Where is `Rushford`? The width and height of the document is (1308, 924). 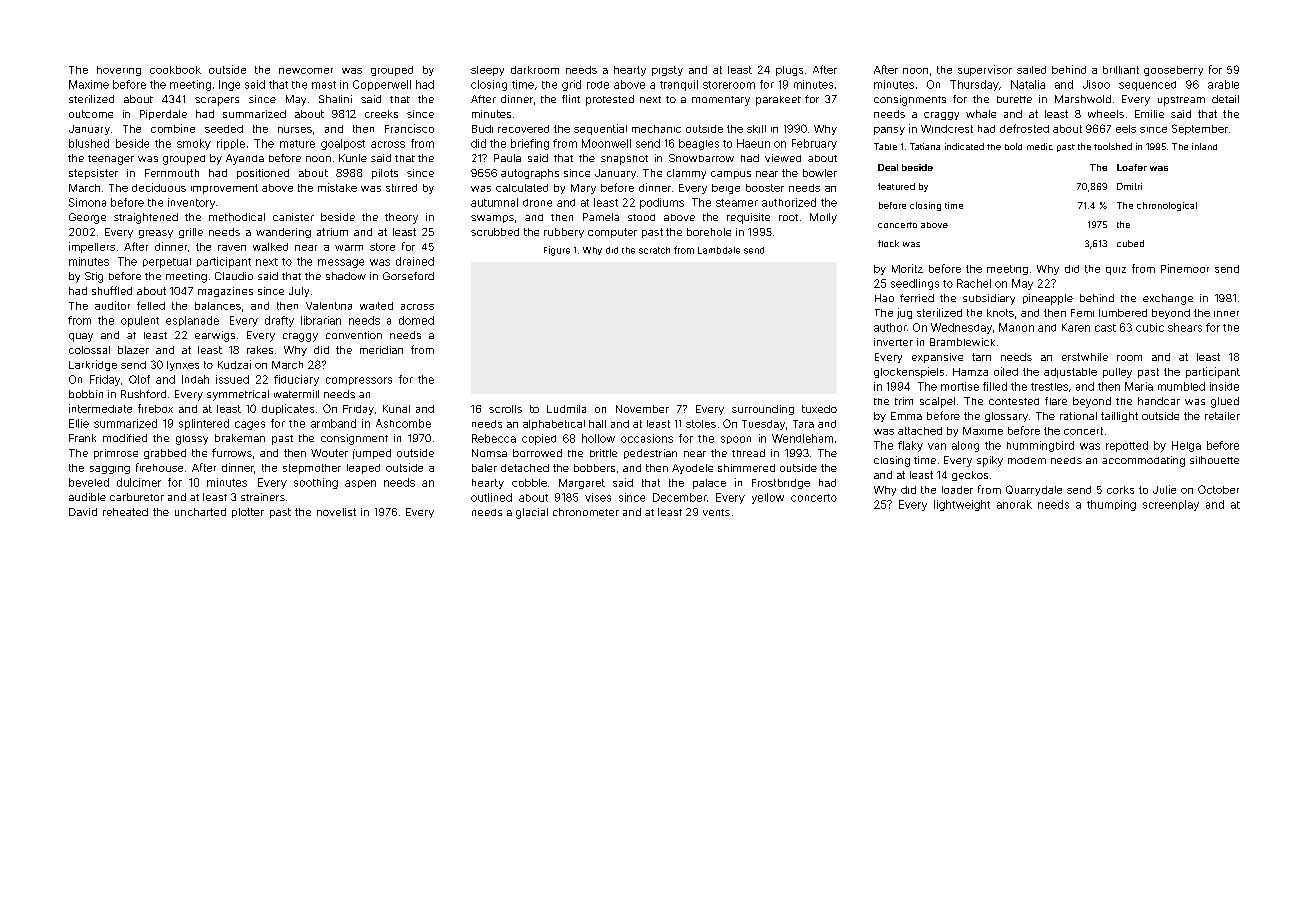
Rushford is located at coordinates (143, 394).
